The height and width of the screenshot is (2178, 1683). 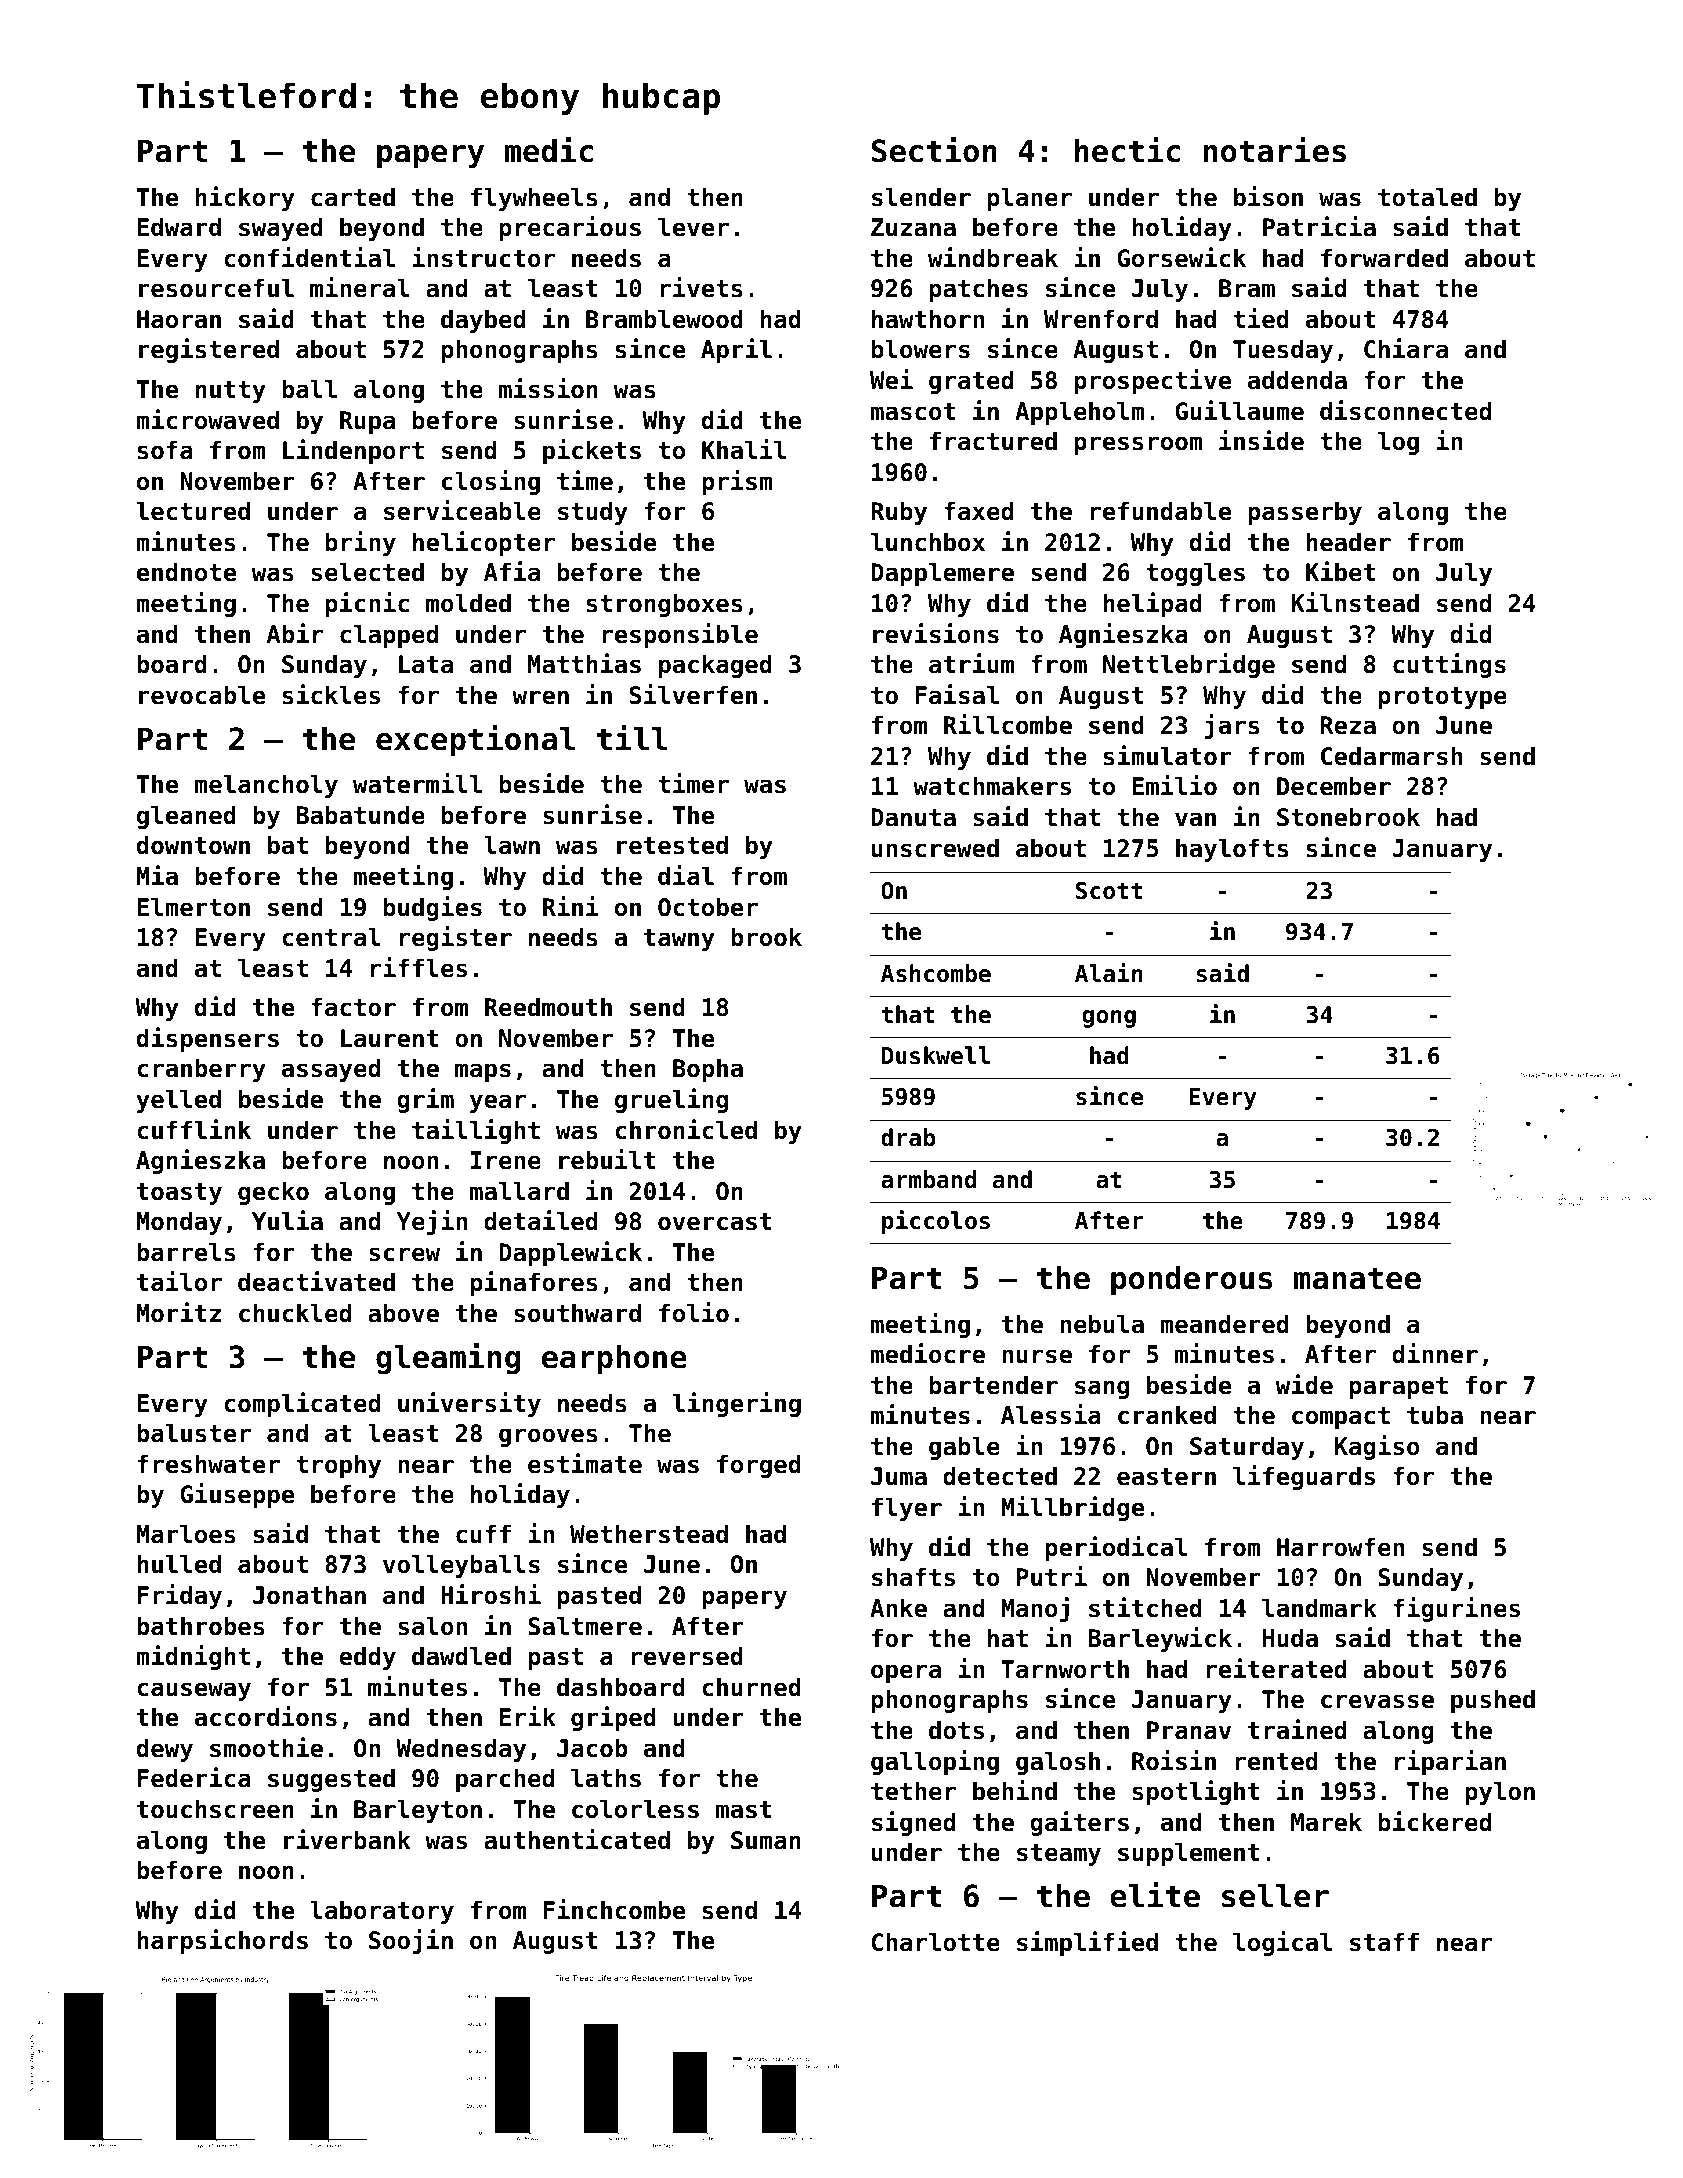 I want to click on haylofts, so click(x=1232, y=850).
